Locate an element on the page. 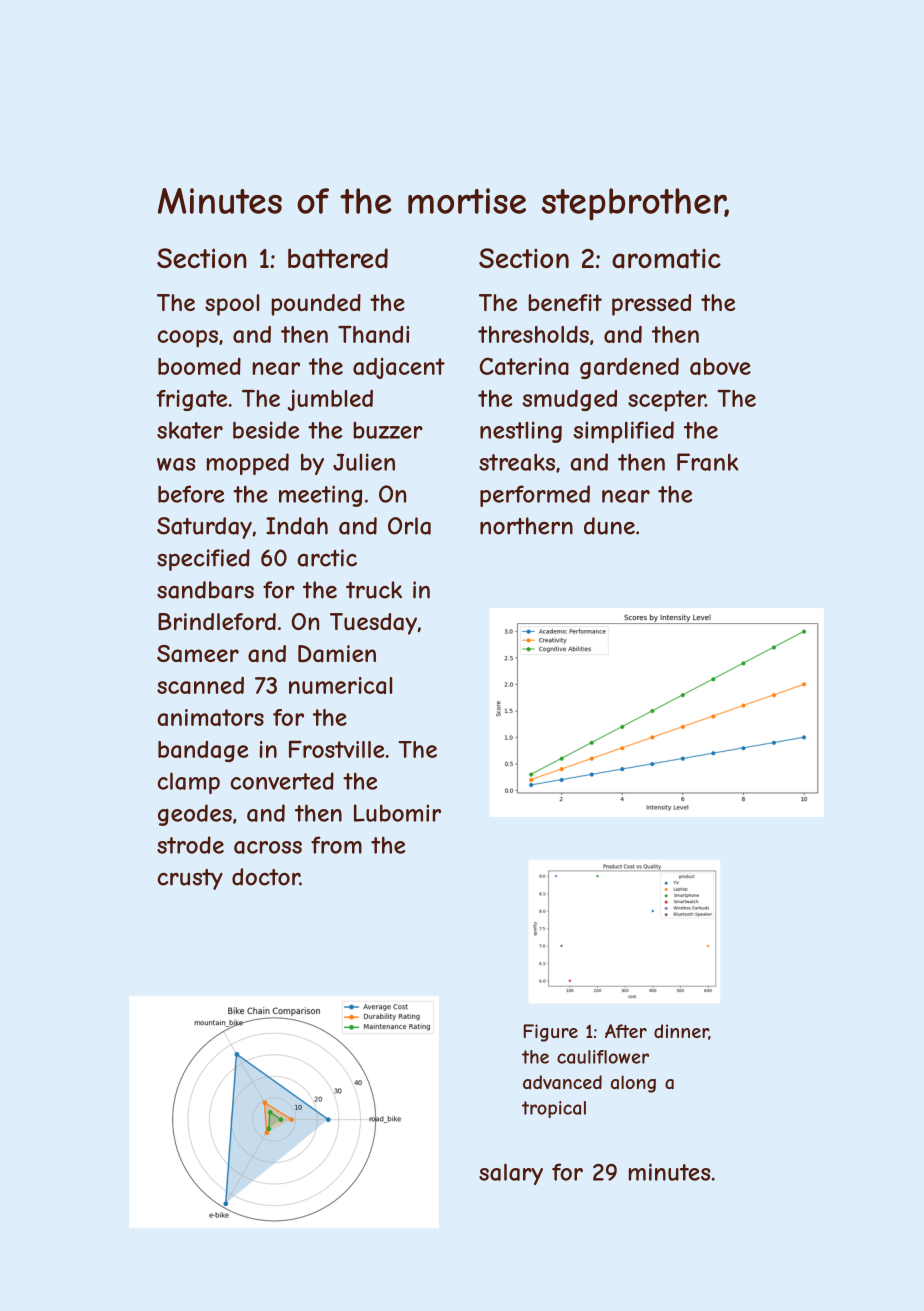  spool is located at coordinates (232, 305).
